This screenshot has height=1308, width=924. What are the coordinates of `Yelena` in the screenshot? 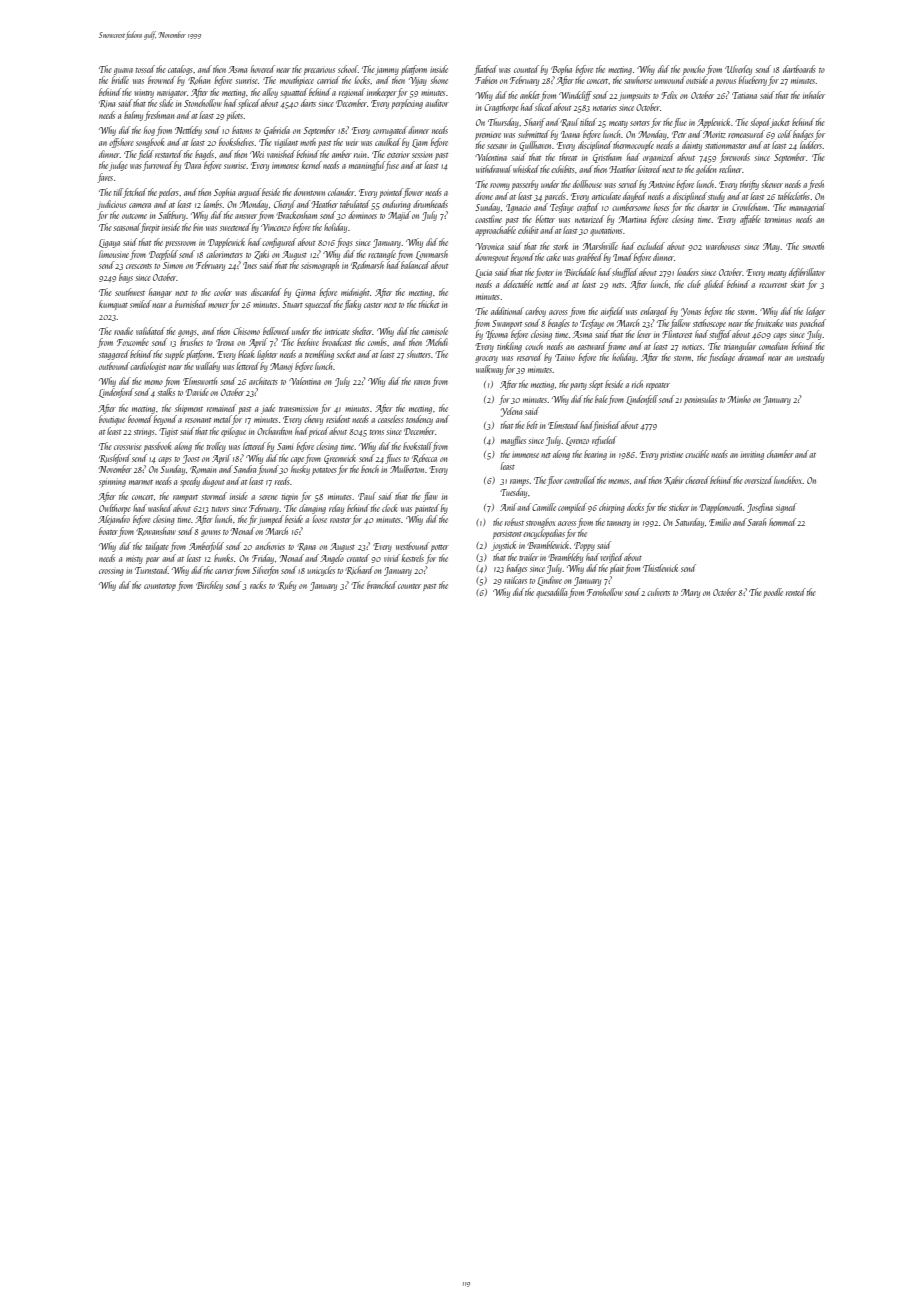 It's located at (511, 412).
